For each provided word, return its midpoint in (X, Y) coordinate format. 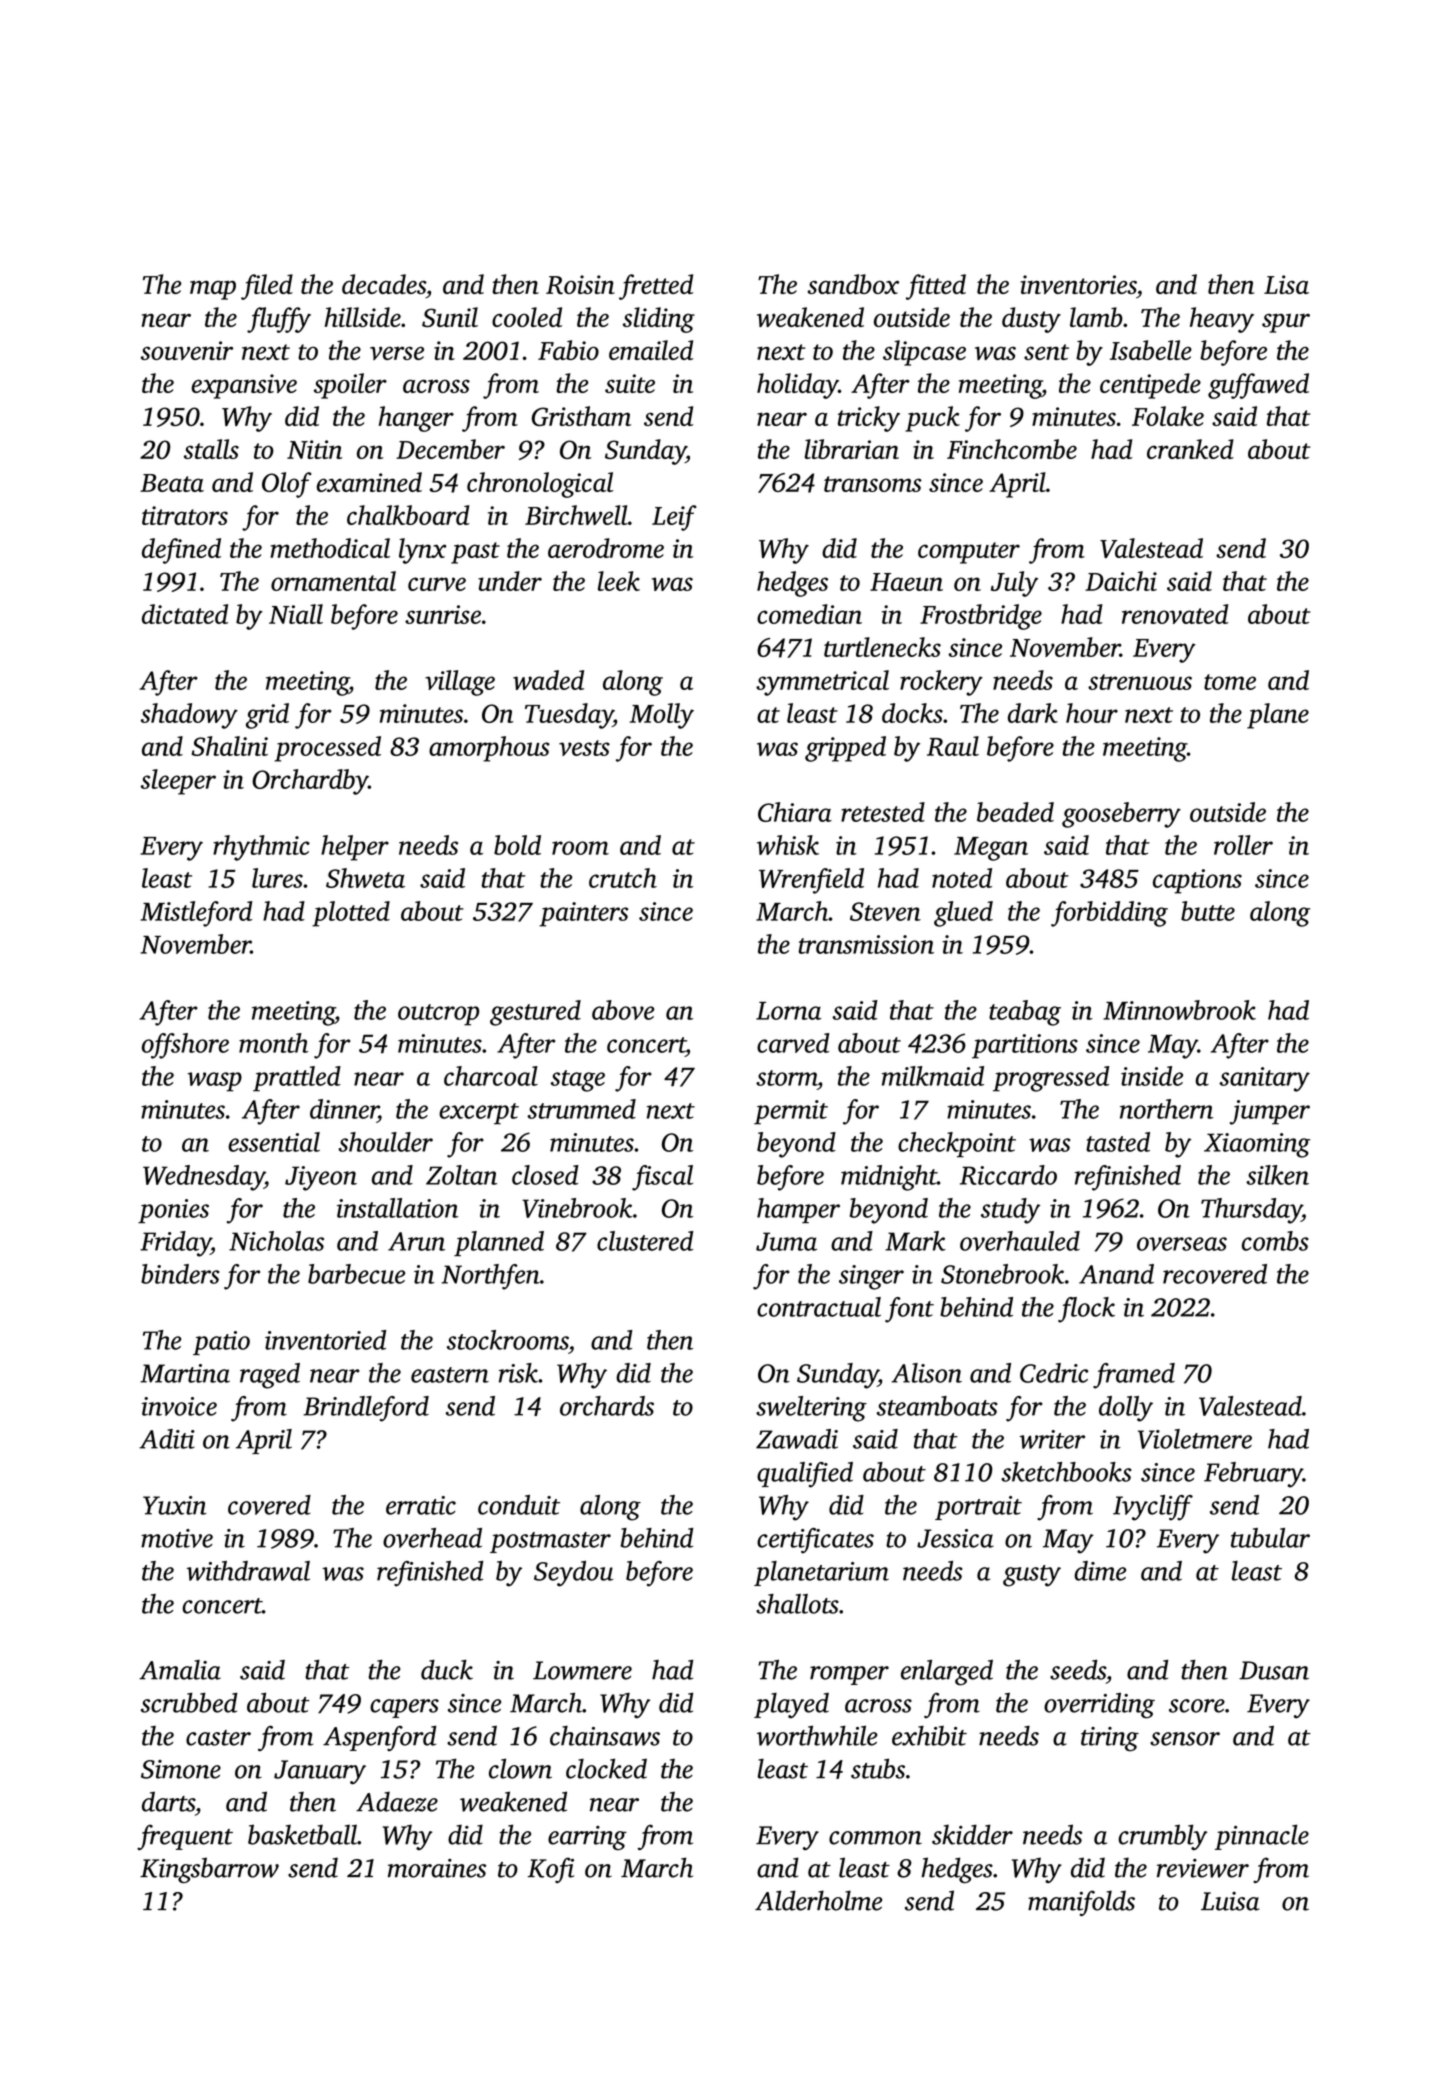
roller (1243, 845)
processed (327, 749)
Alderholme (818, 1900)
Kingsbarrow (209, 1870)
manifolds (1081, 1903)
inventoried (325, 1340)
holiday (797, 386)
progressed (1051, 1079)
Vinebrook (577, 1208)
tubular (1270, 1538)
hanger (416, 419)
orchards (607, 1406)
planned (499, 1243)
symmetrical (822, 683)
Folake (1168, 416)
